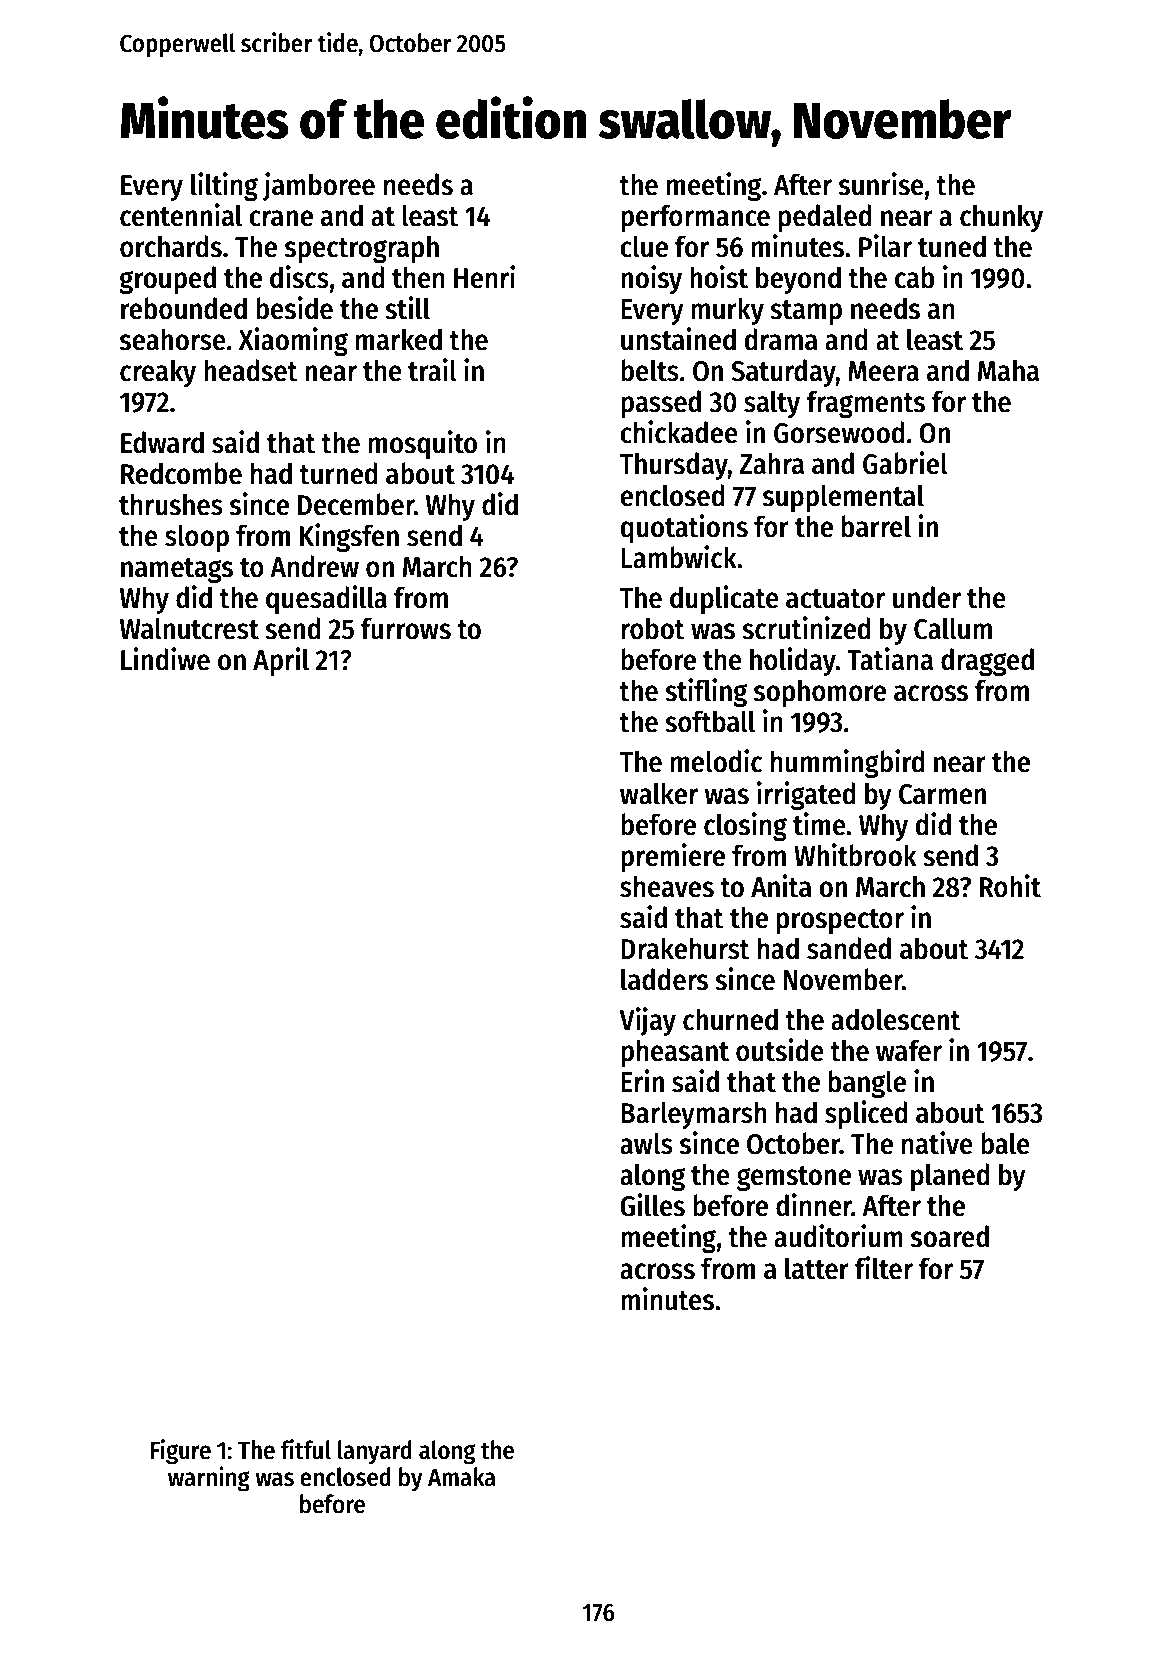 This screenshot has height=1654, width=1165. Describe the element at coordinates (181, 1452) in the screenshot. I see `Figure` at that location.
